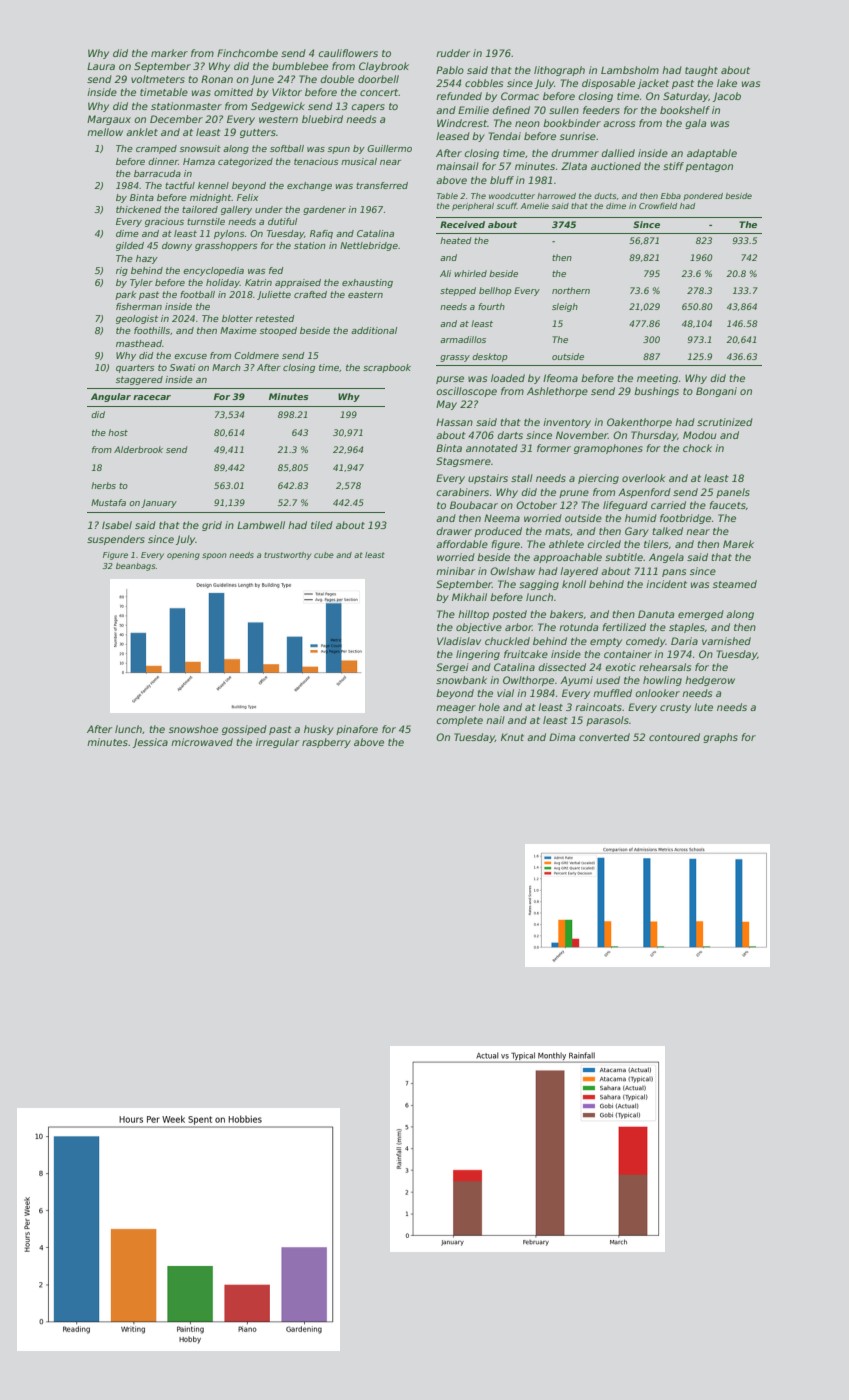 The image size is (849, 1400). Describe the element at coordinates (628, 654) in the document. I see `container` at that location.
